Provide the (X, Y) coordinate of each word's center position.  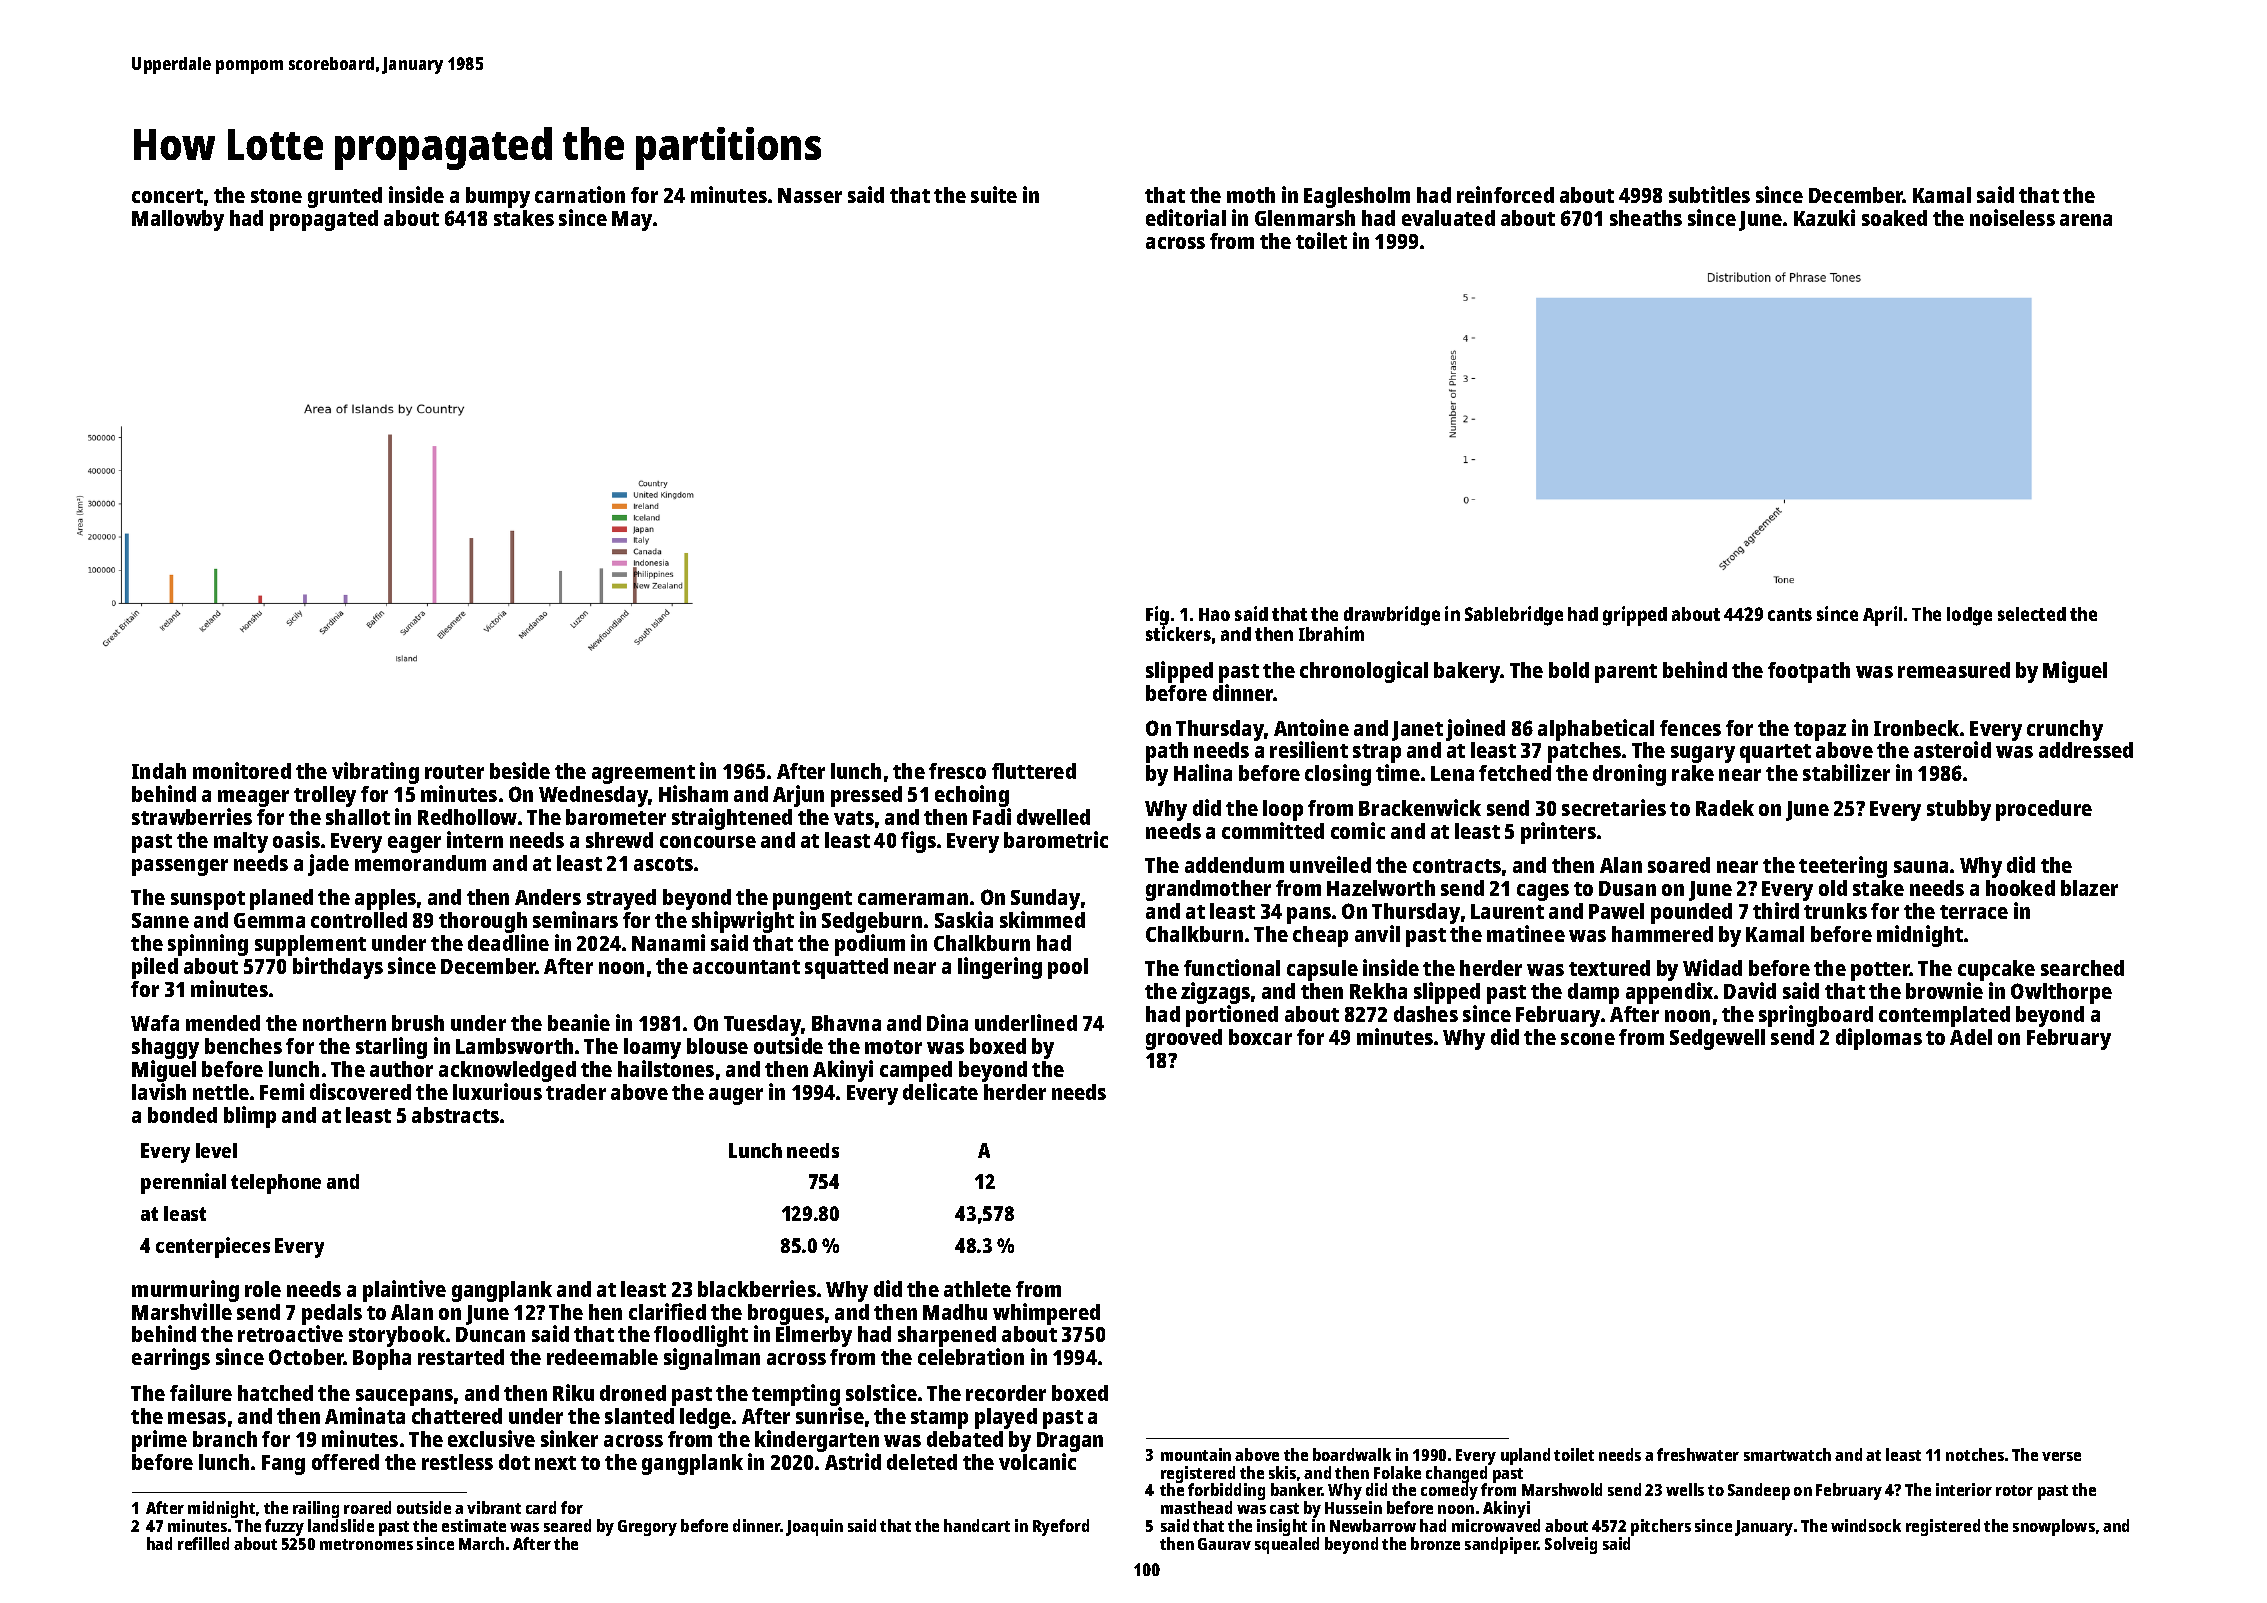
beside (520, 770)
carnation (580, 194)
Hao (1214, 614)
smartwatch (1787, 1454)
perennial (183, 1183)
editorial (1186, 217)
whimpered (1046, 1314)
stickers (1178, 633)
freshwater (1698, 1454)
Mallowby (178, 220)
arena (2086, 220)
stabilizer (1846, 772)
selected (2032, 614)
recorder (1006, 1393)
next (555, 1463)
